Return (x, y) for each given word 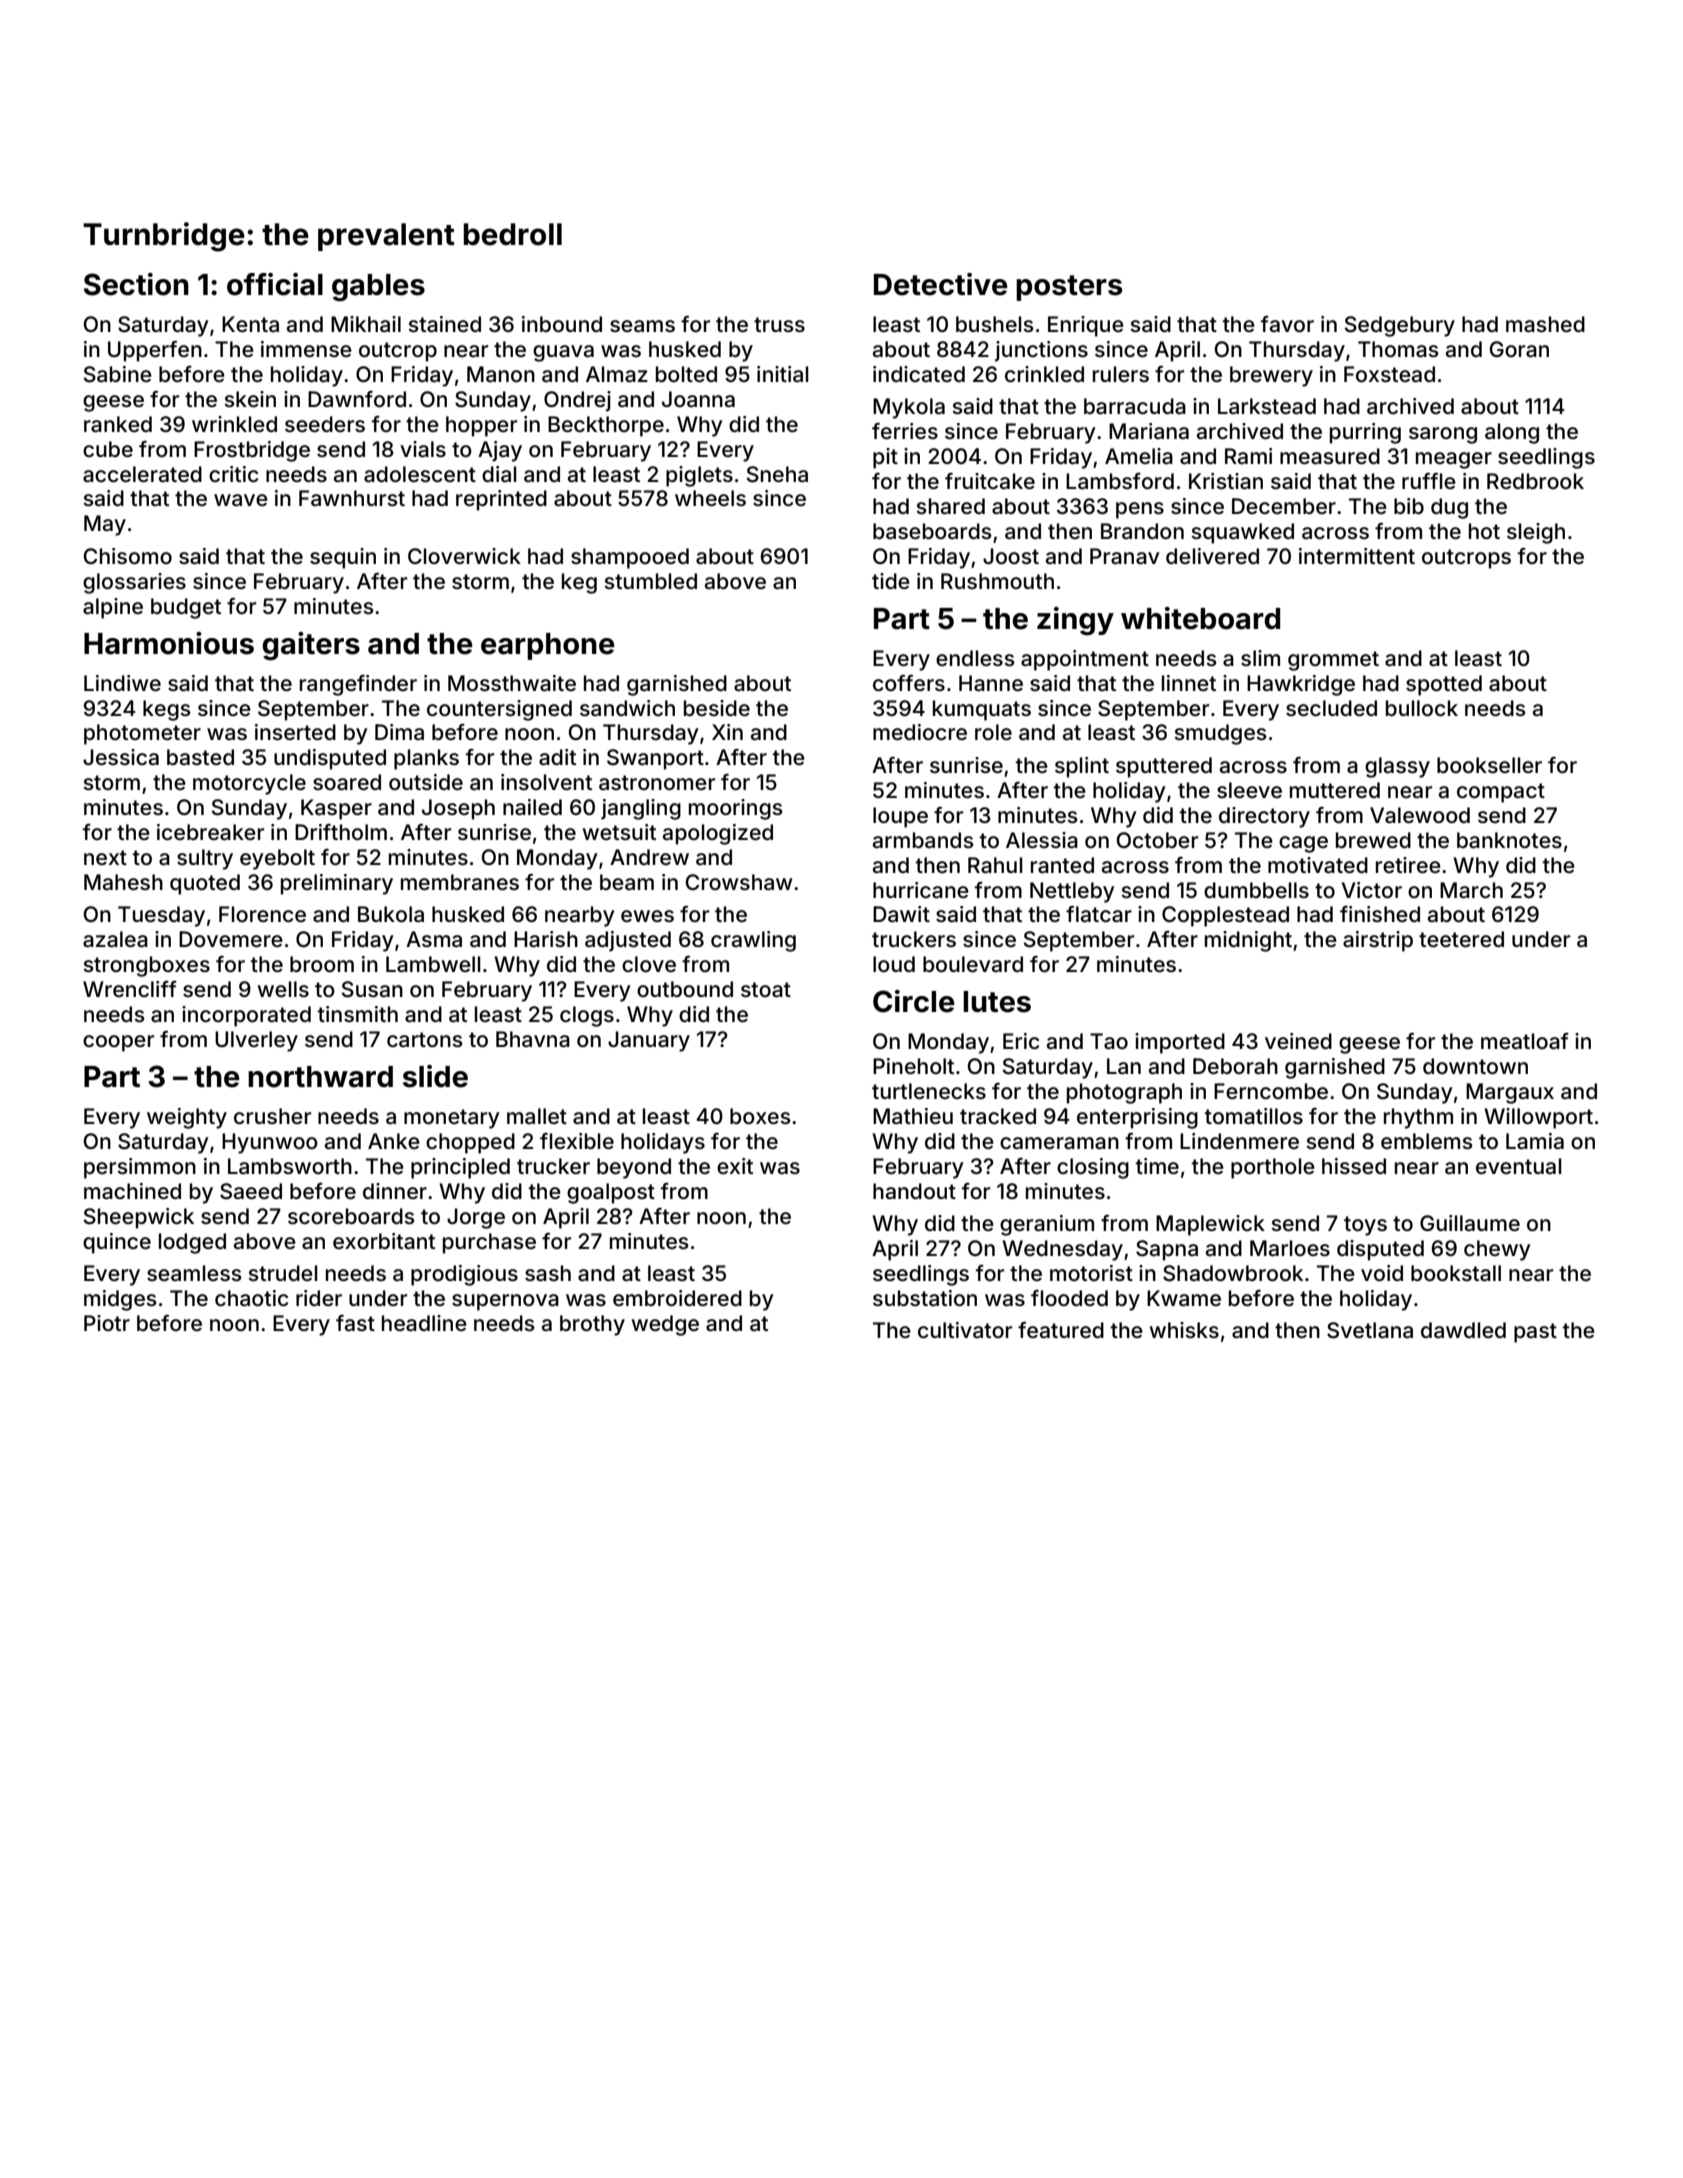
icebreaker (210, 832)
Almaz (617, 374)
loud (894, 964)
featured (1061, 1330)
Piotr (107, 1323)
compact (1501, 793)
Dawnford (357, 399)
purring (1365, 433)
